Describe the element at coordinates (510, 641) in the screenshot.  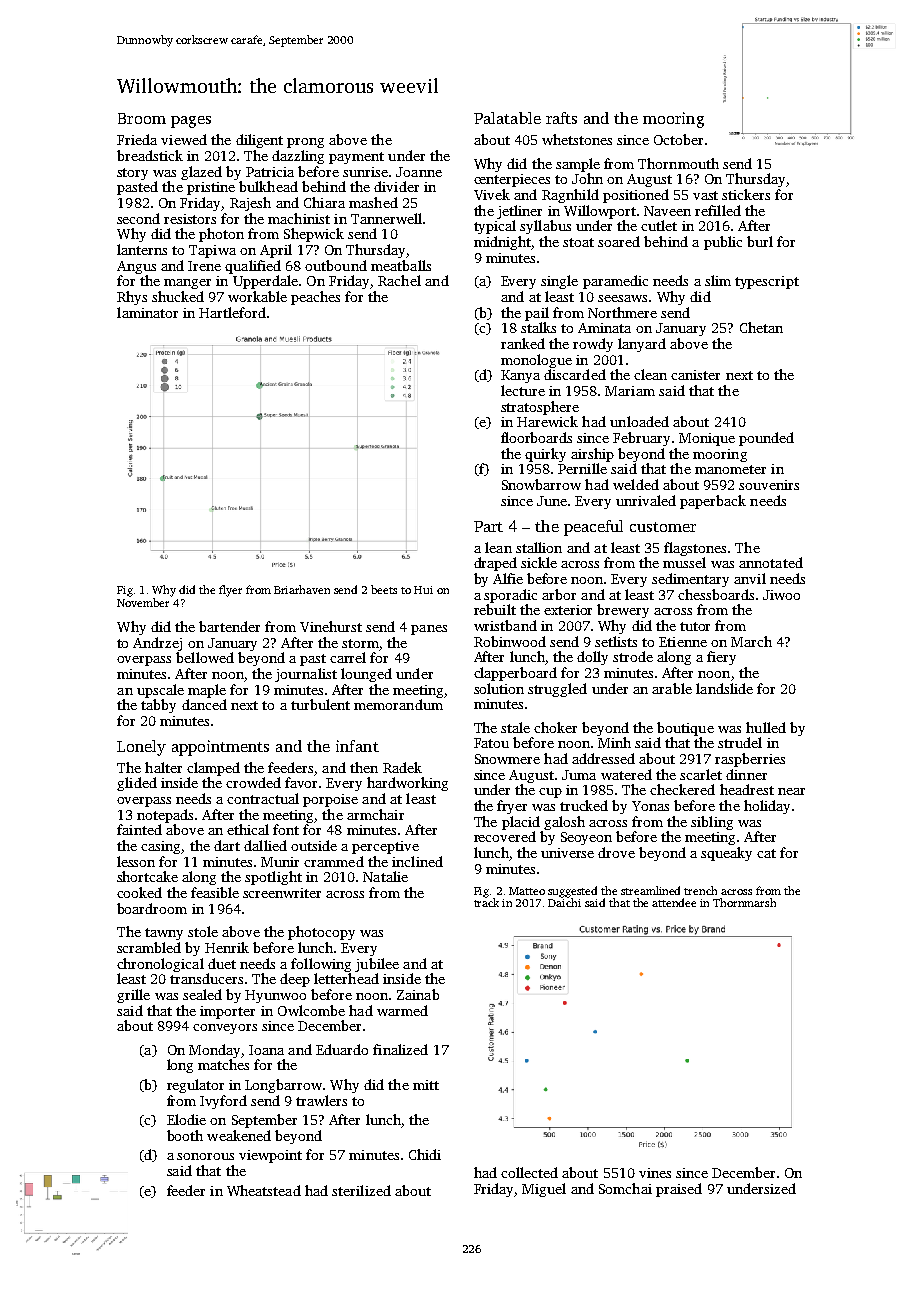
I see `Robinwood` at that location.
